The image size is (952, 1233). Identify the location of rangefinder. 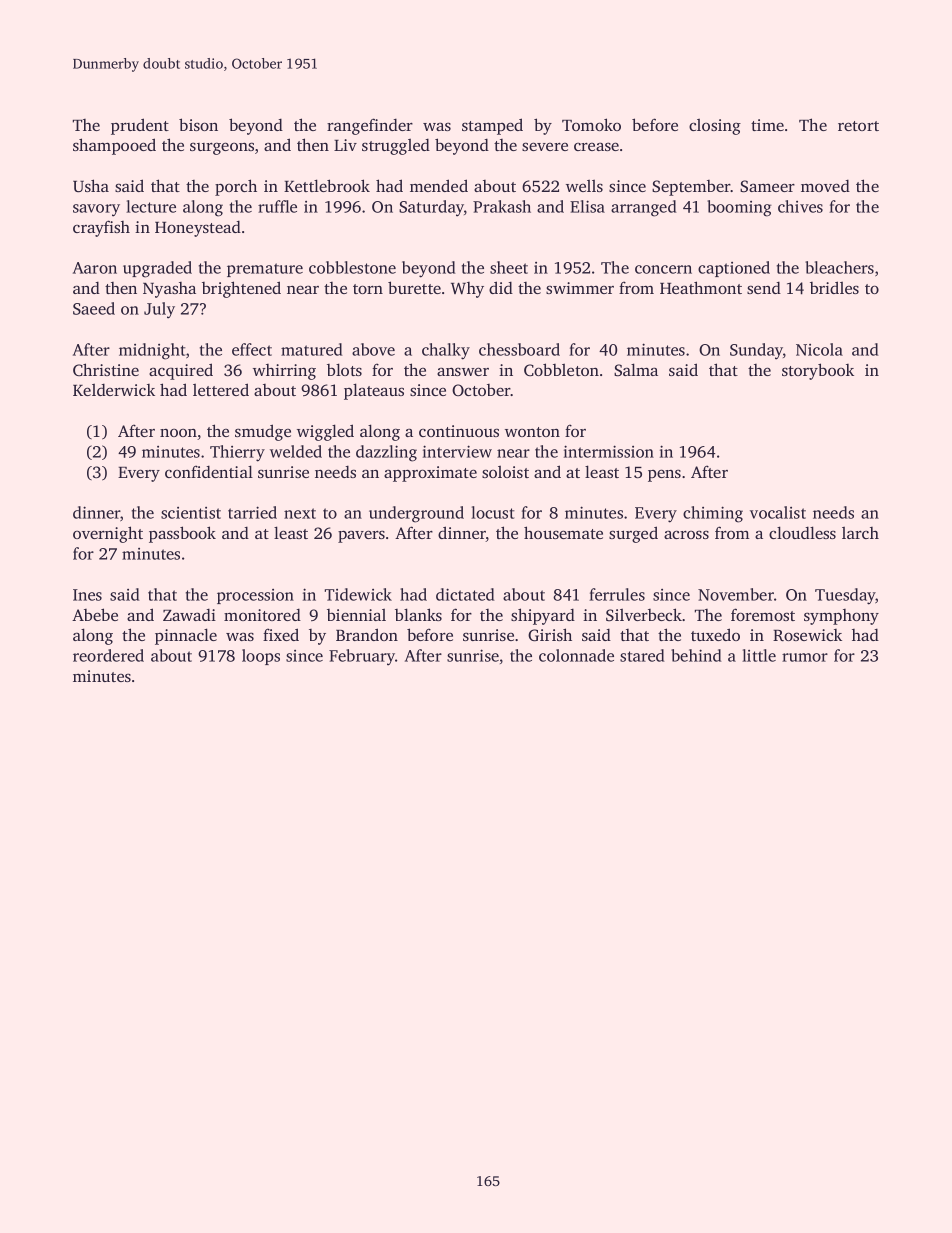
(370, 126).
